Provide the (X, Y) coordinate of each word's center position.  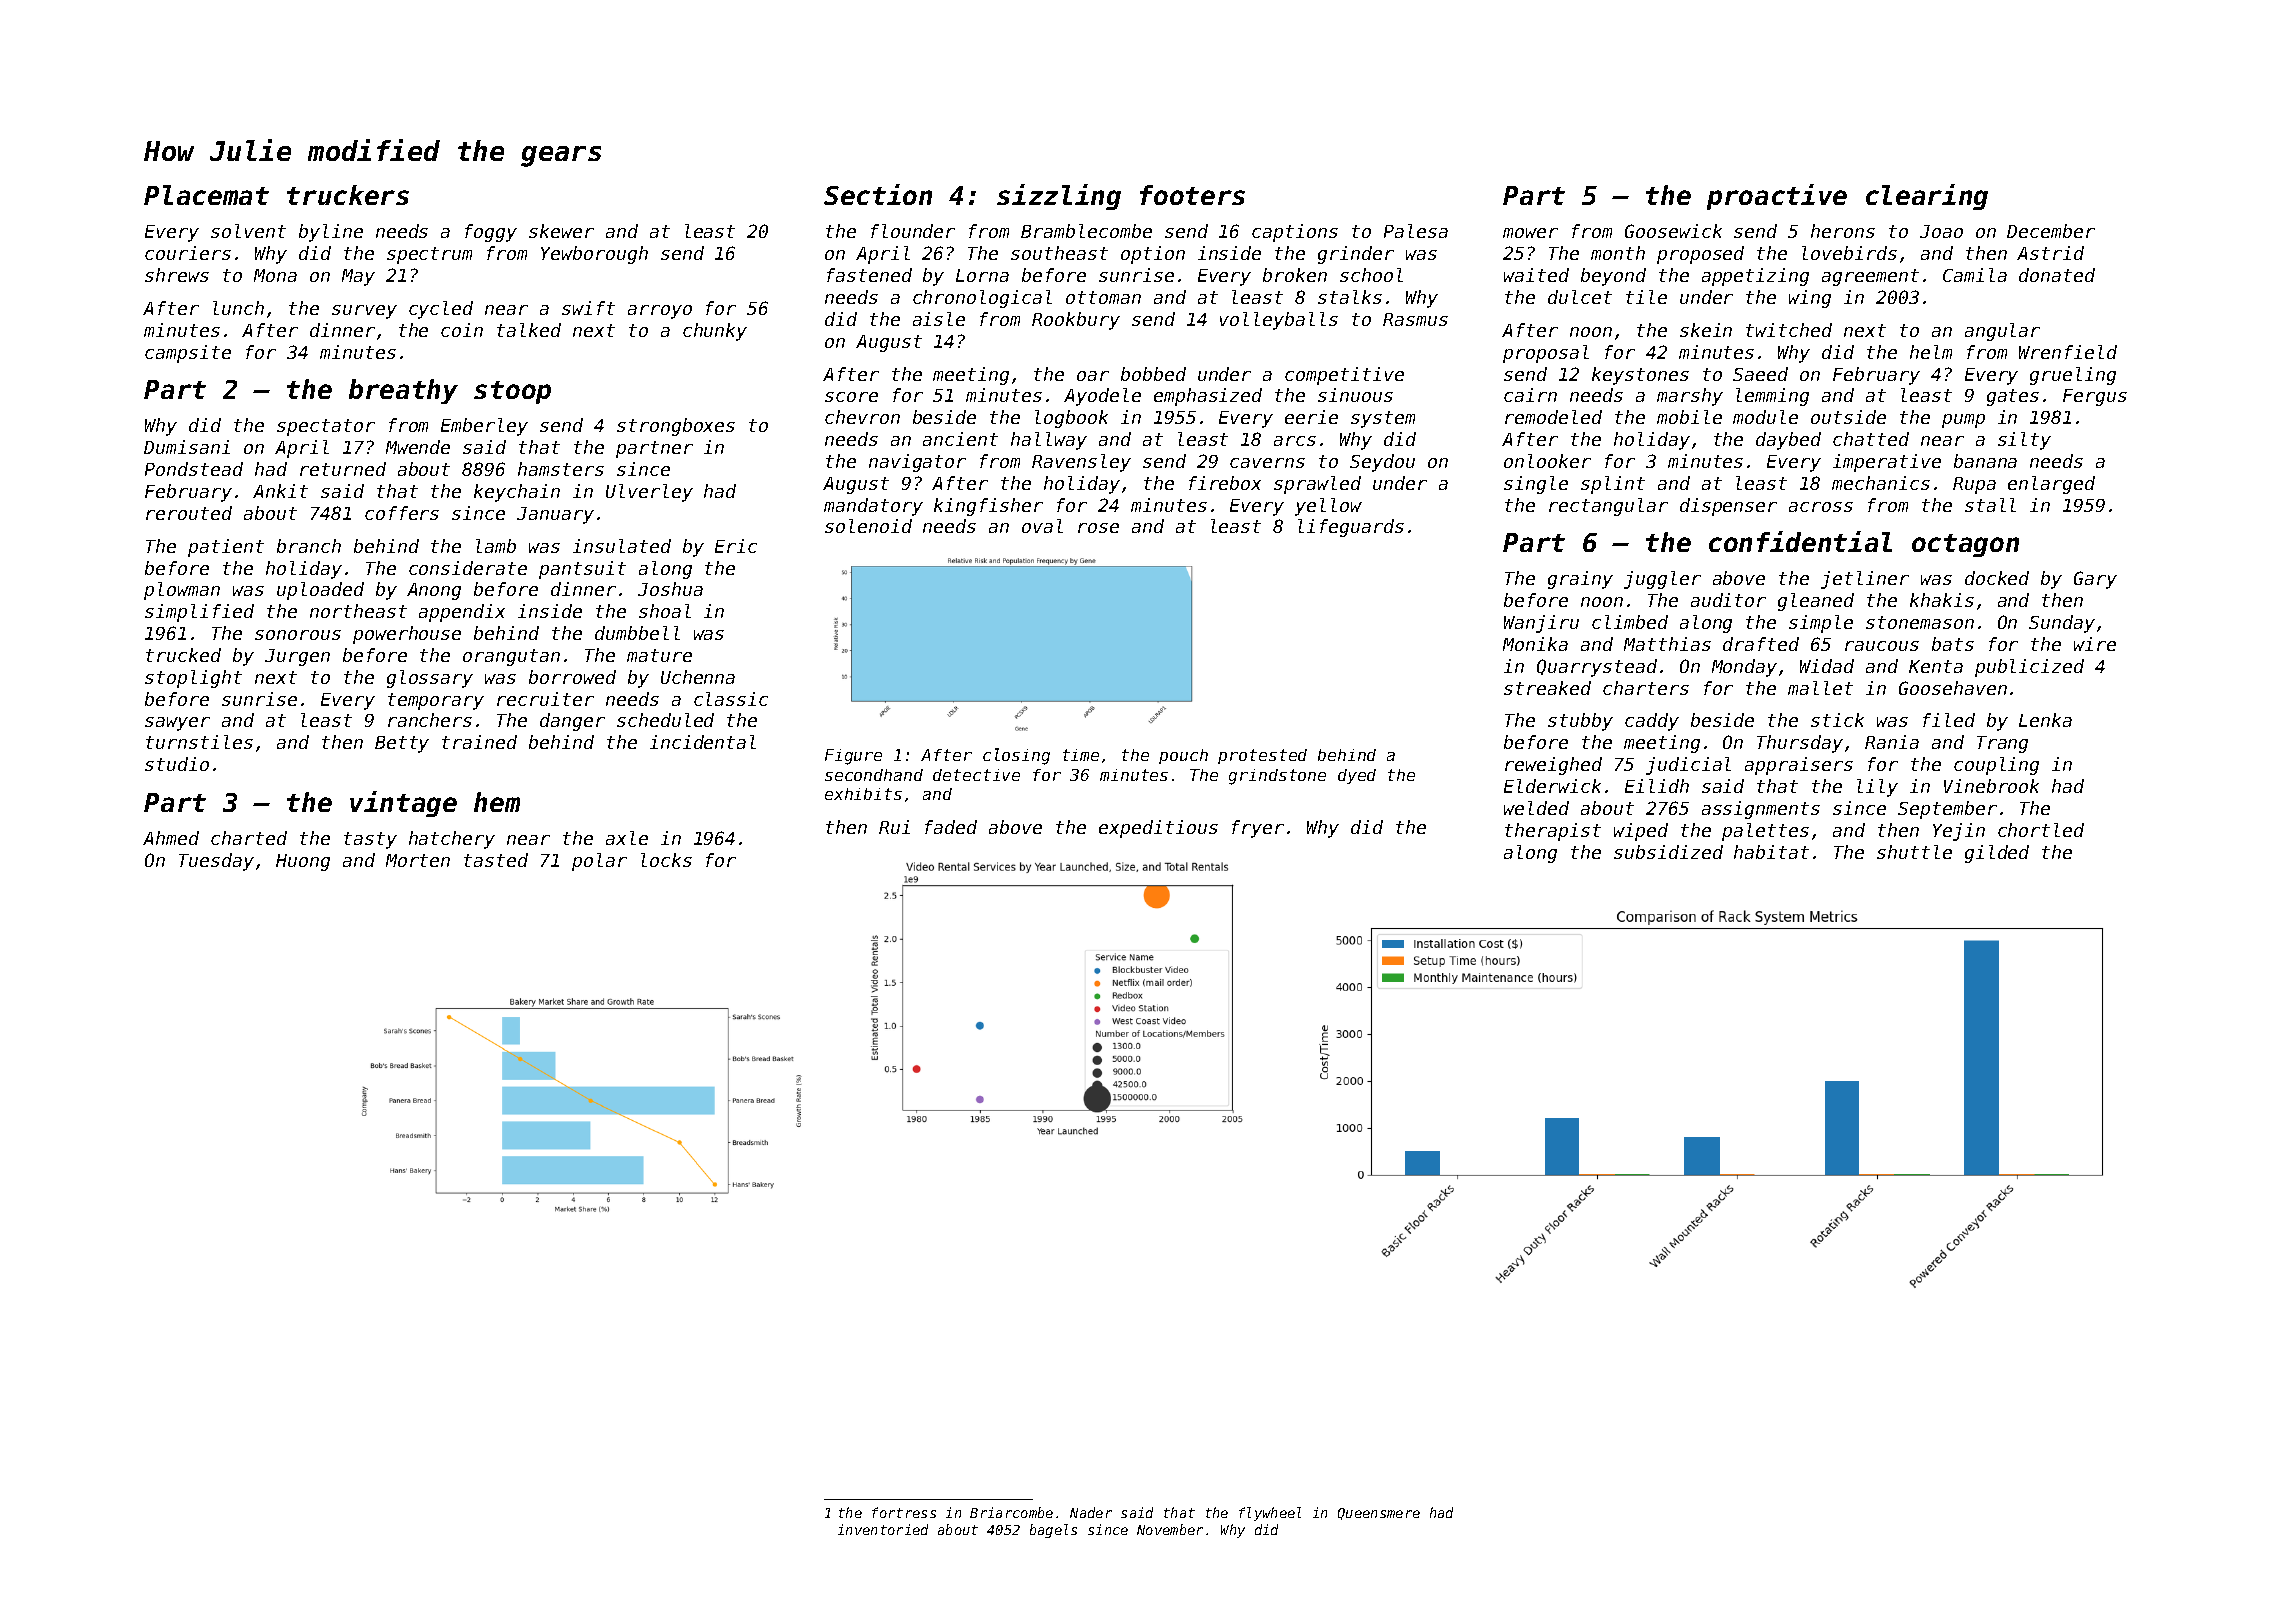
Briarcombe (1011, 1512)
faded (951, 827)
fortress (904, 1512)
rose (1098, 528)
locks (666, 860)
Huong (303, 862)
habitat (1771, 852)
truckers (348, 195)
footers (1192, 195)
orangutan (511, 657)
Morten (418, 860)
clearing (1927, 197)
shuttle (1914, 852)
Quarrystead (1597, 668)
